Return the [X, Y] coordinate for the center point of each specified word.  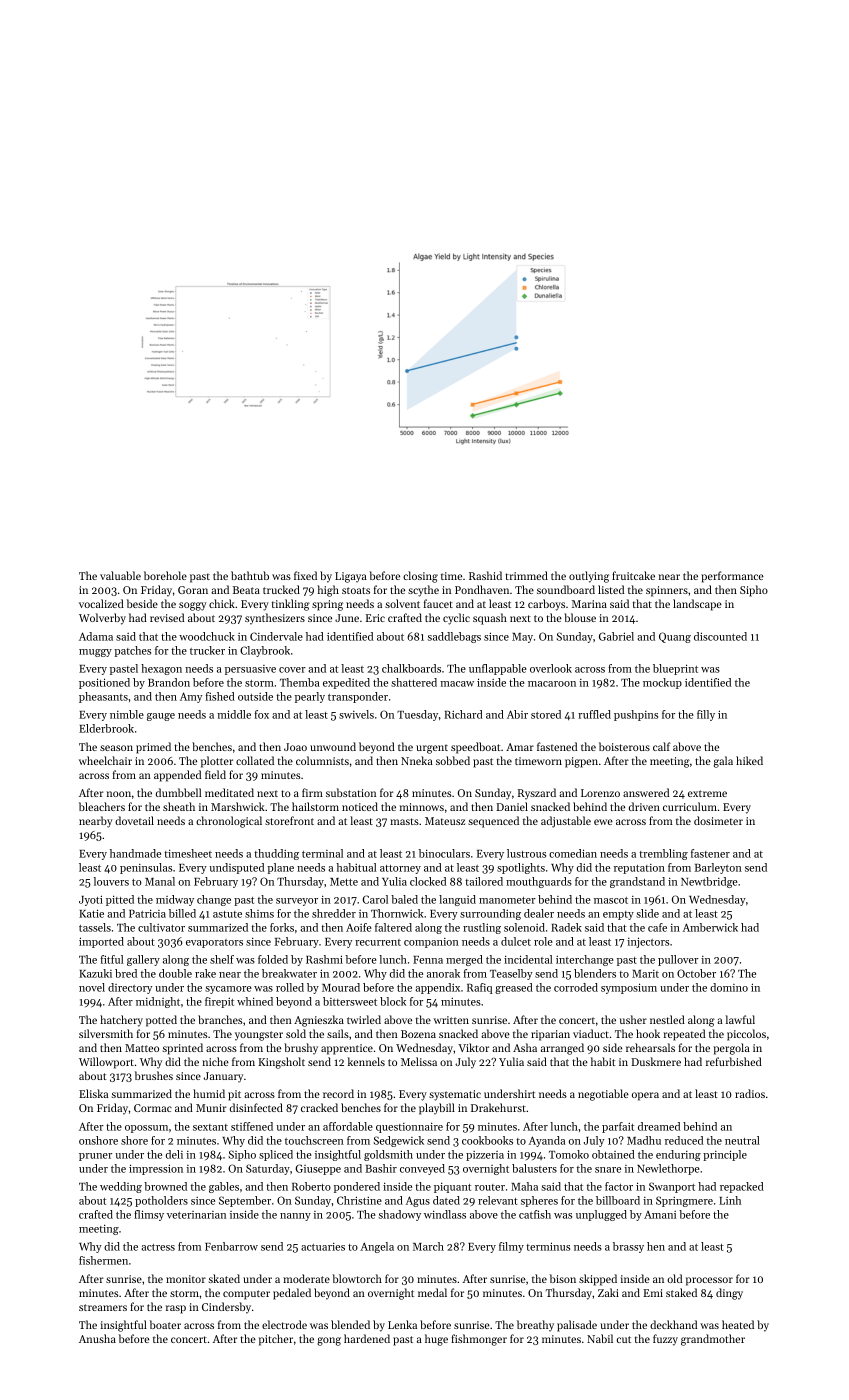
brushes [154, 1075]
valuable [120, 575]
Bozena [418, 1034]
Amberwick [710, 927]
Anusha [97, 1338]
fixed [305, 575]
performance [732, 577]
